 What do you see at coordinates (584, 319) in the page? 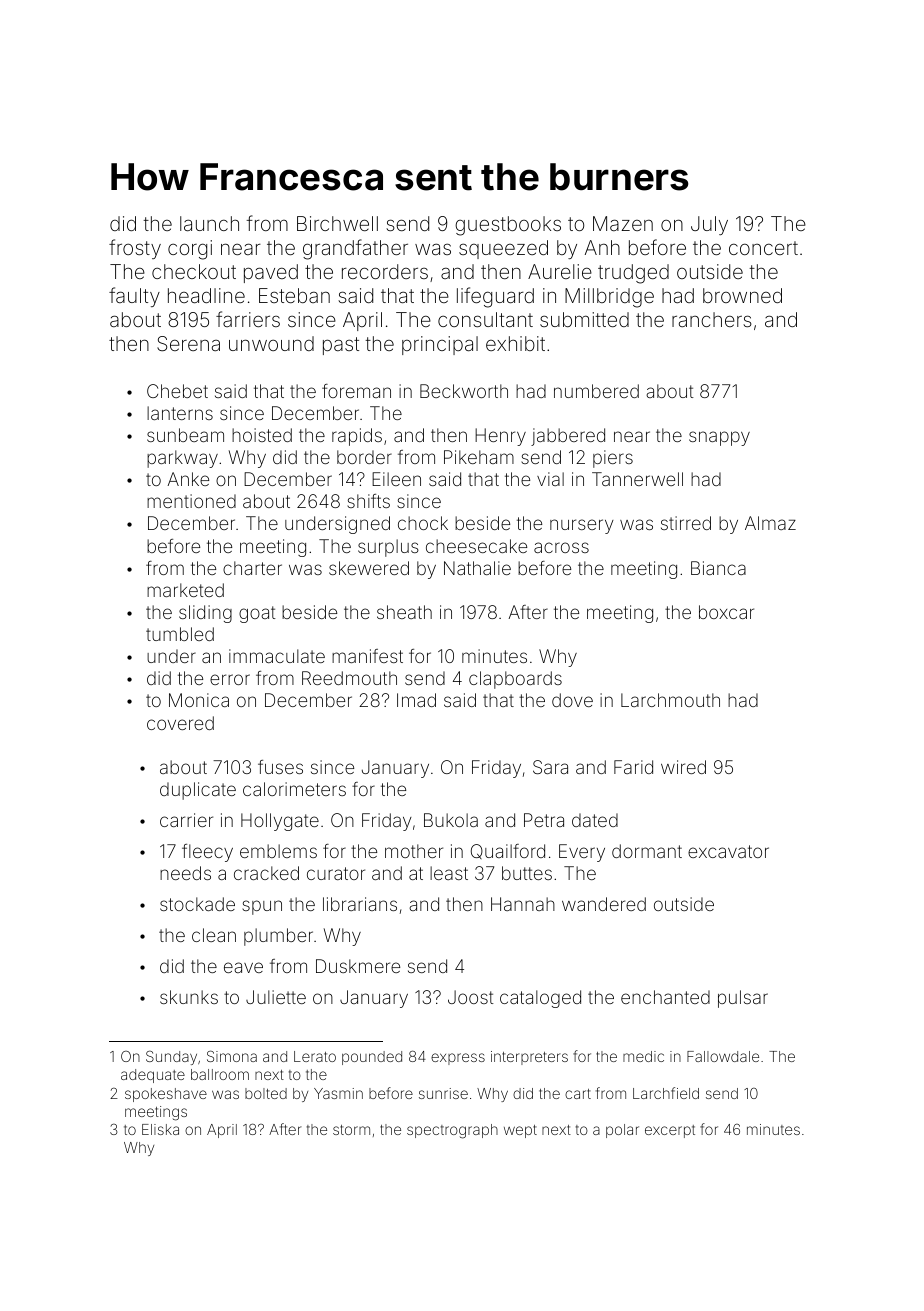
I see `submitted` at bounding box center [584, 319].
